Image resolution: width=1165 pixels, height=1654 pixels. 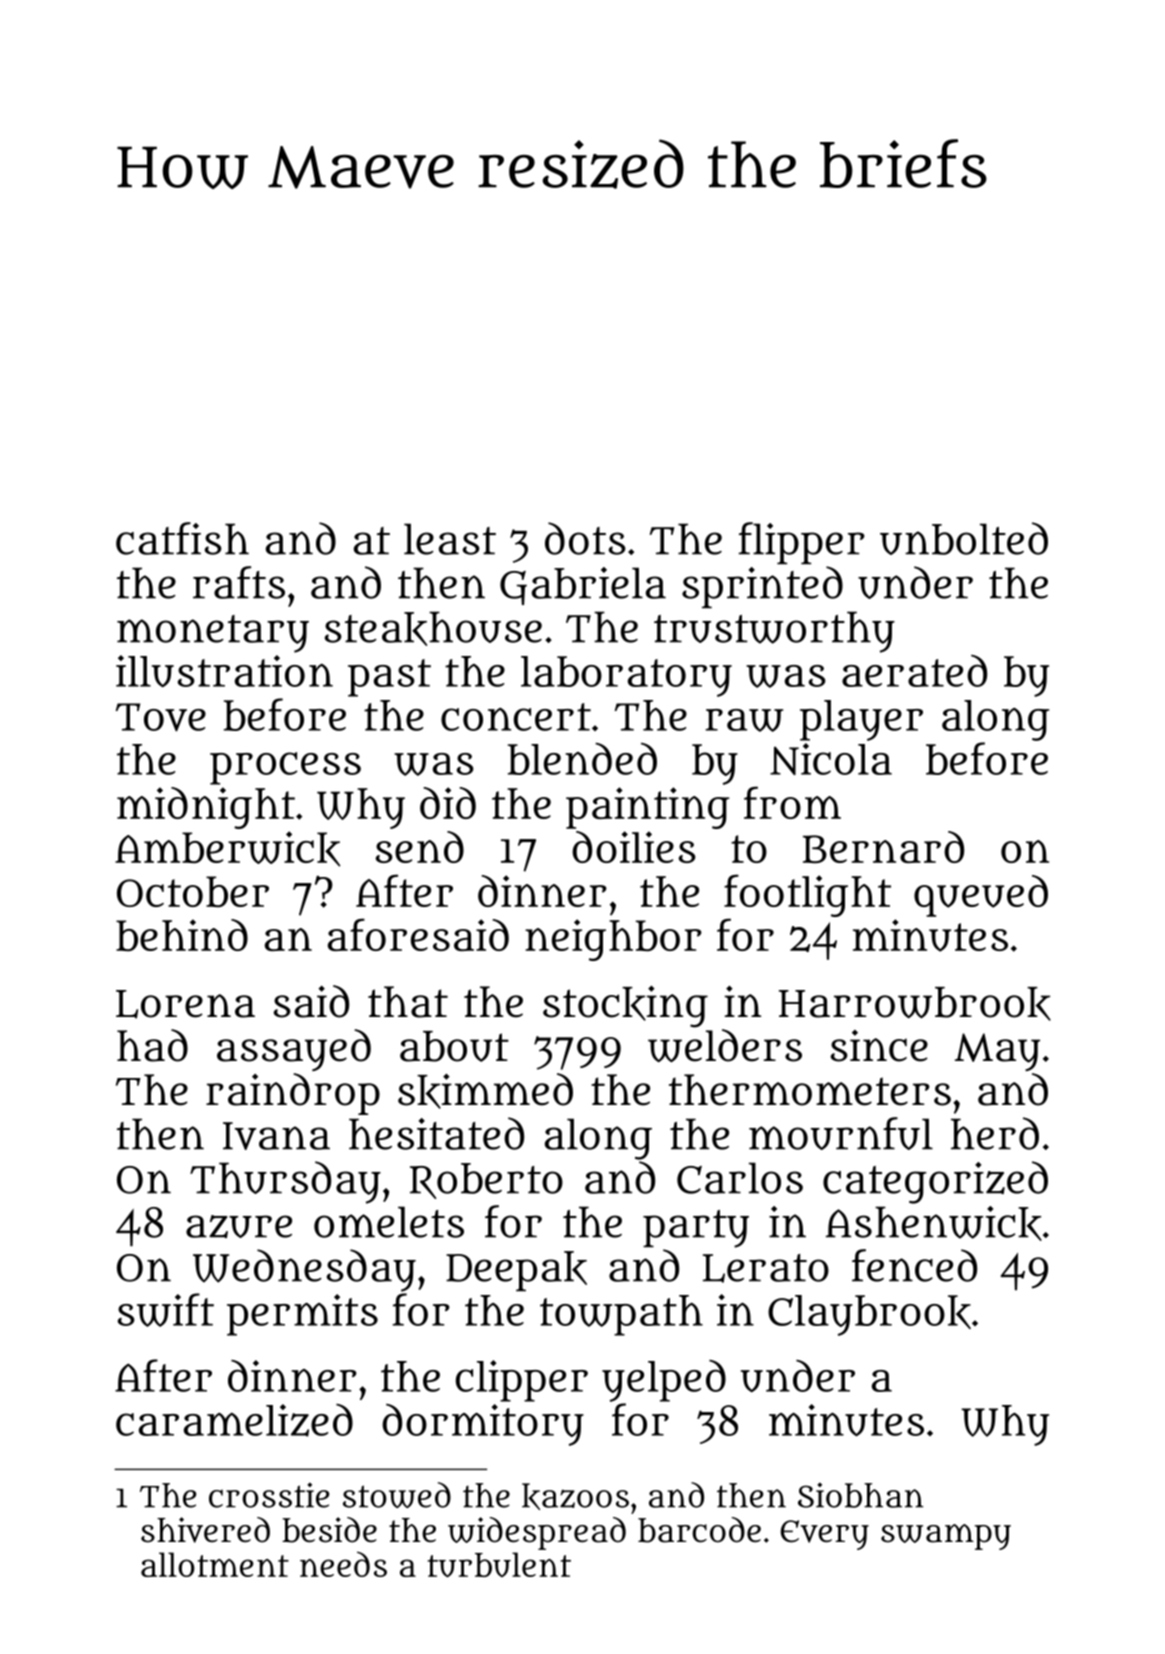 What do you see at coordinates (516, 1271) in the page?
I see `Deepak` at bounding box center [516, 1271].
